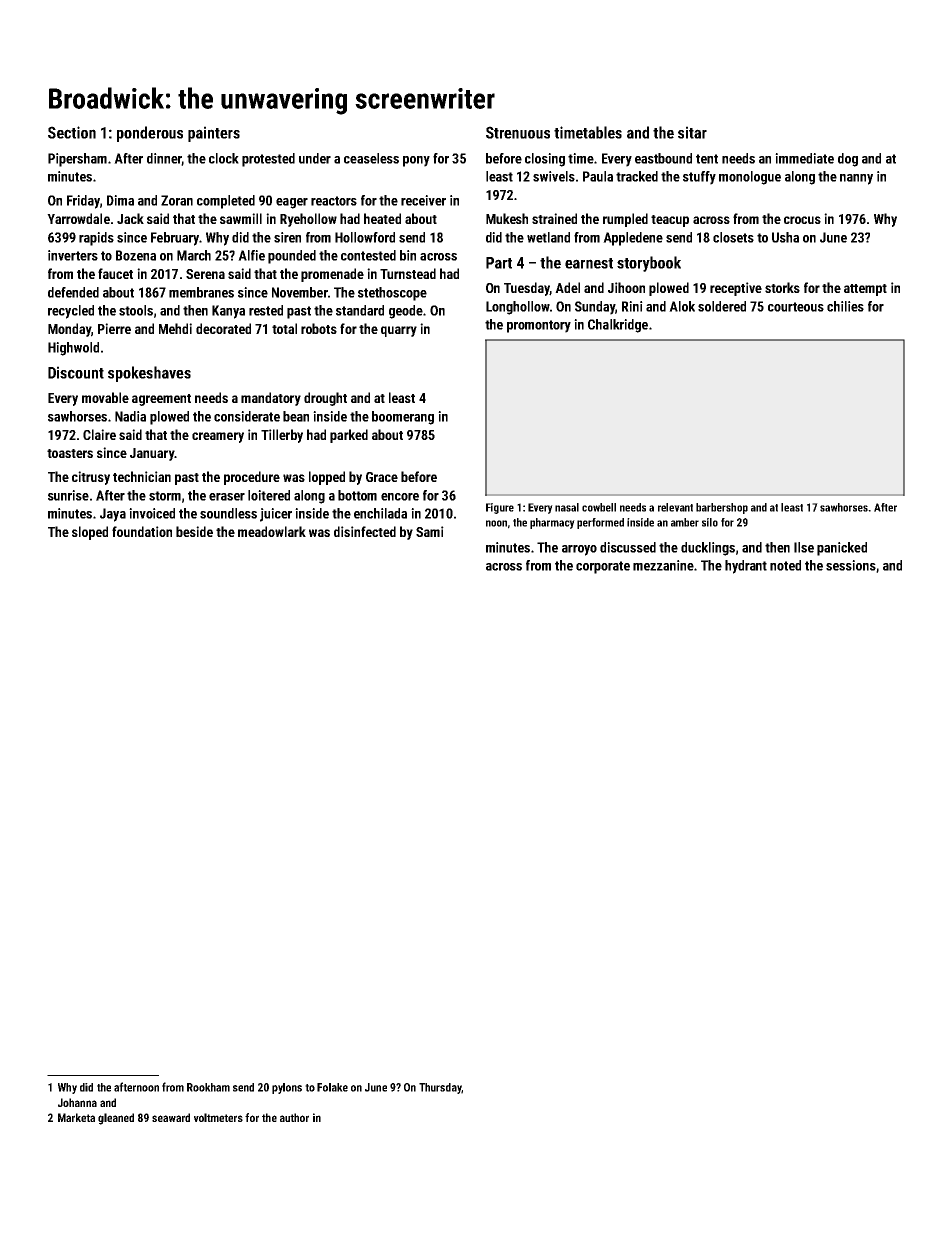  I want to click on Marketa, so click(76, 1117).
